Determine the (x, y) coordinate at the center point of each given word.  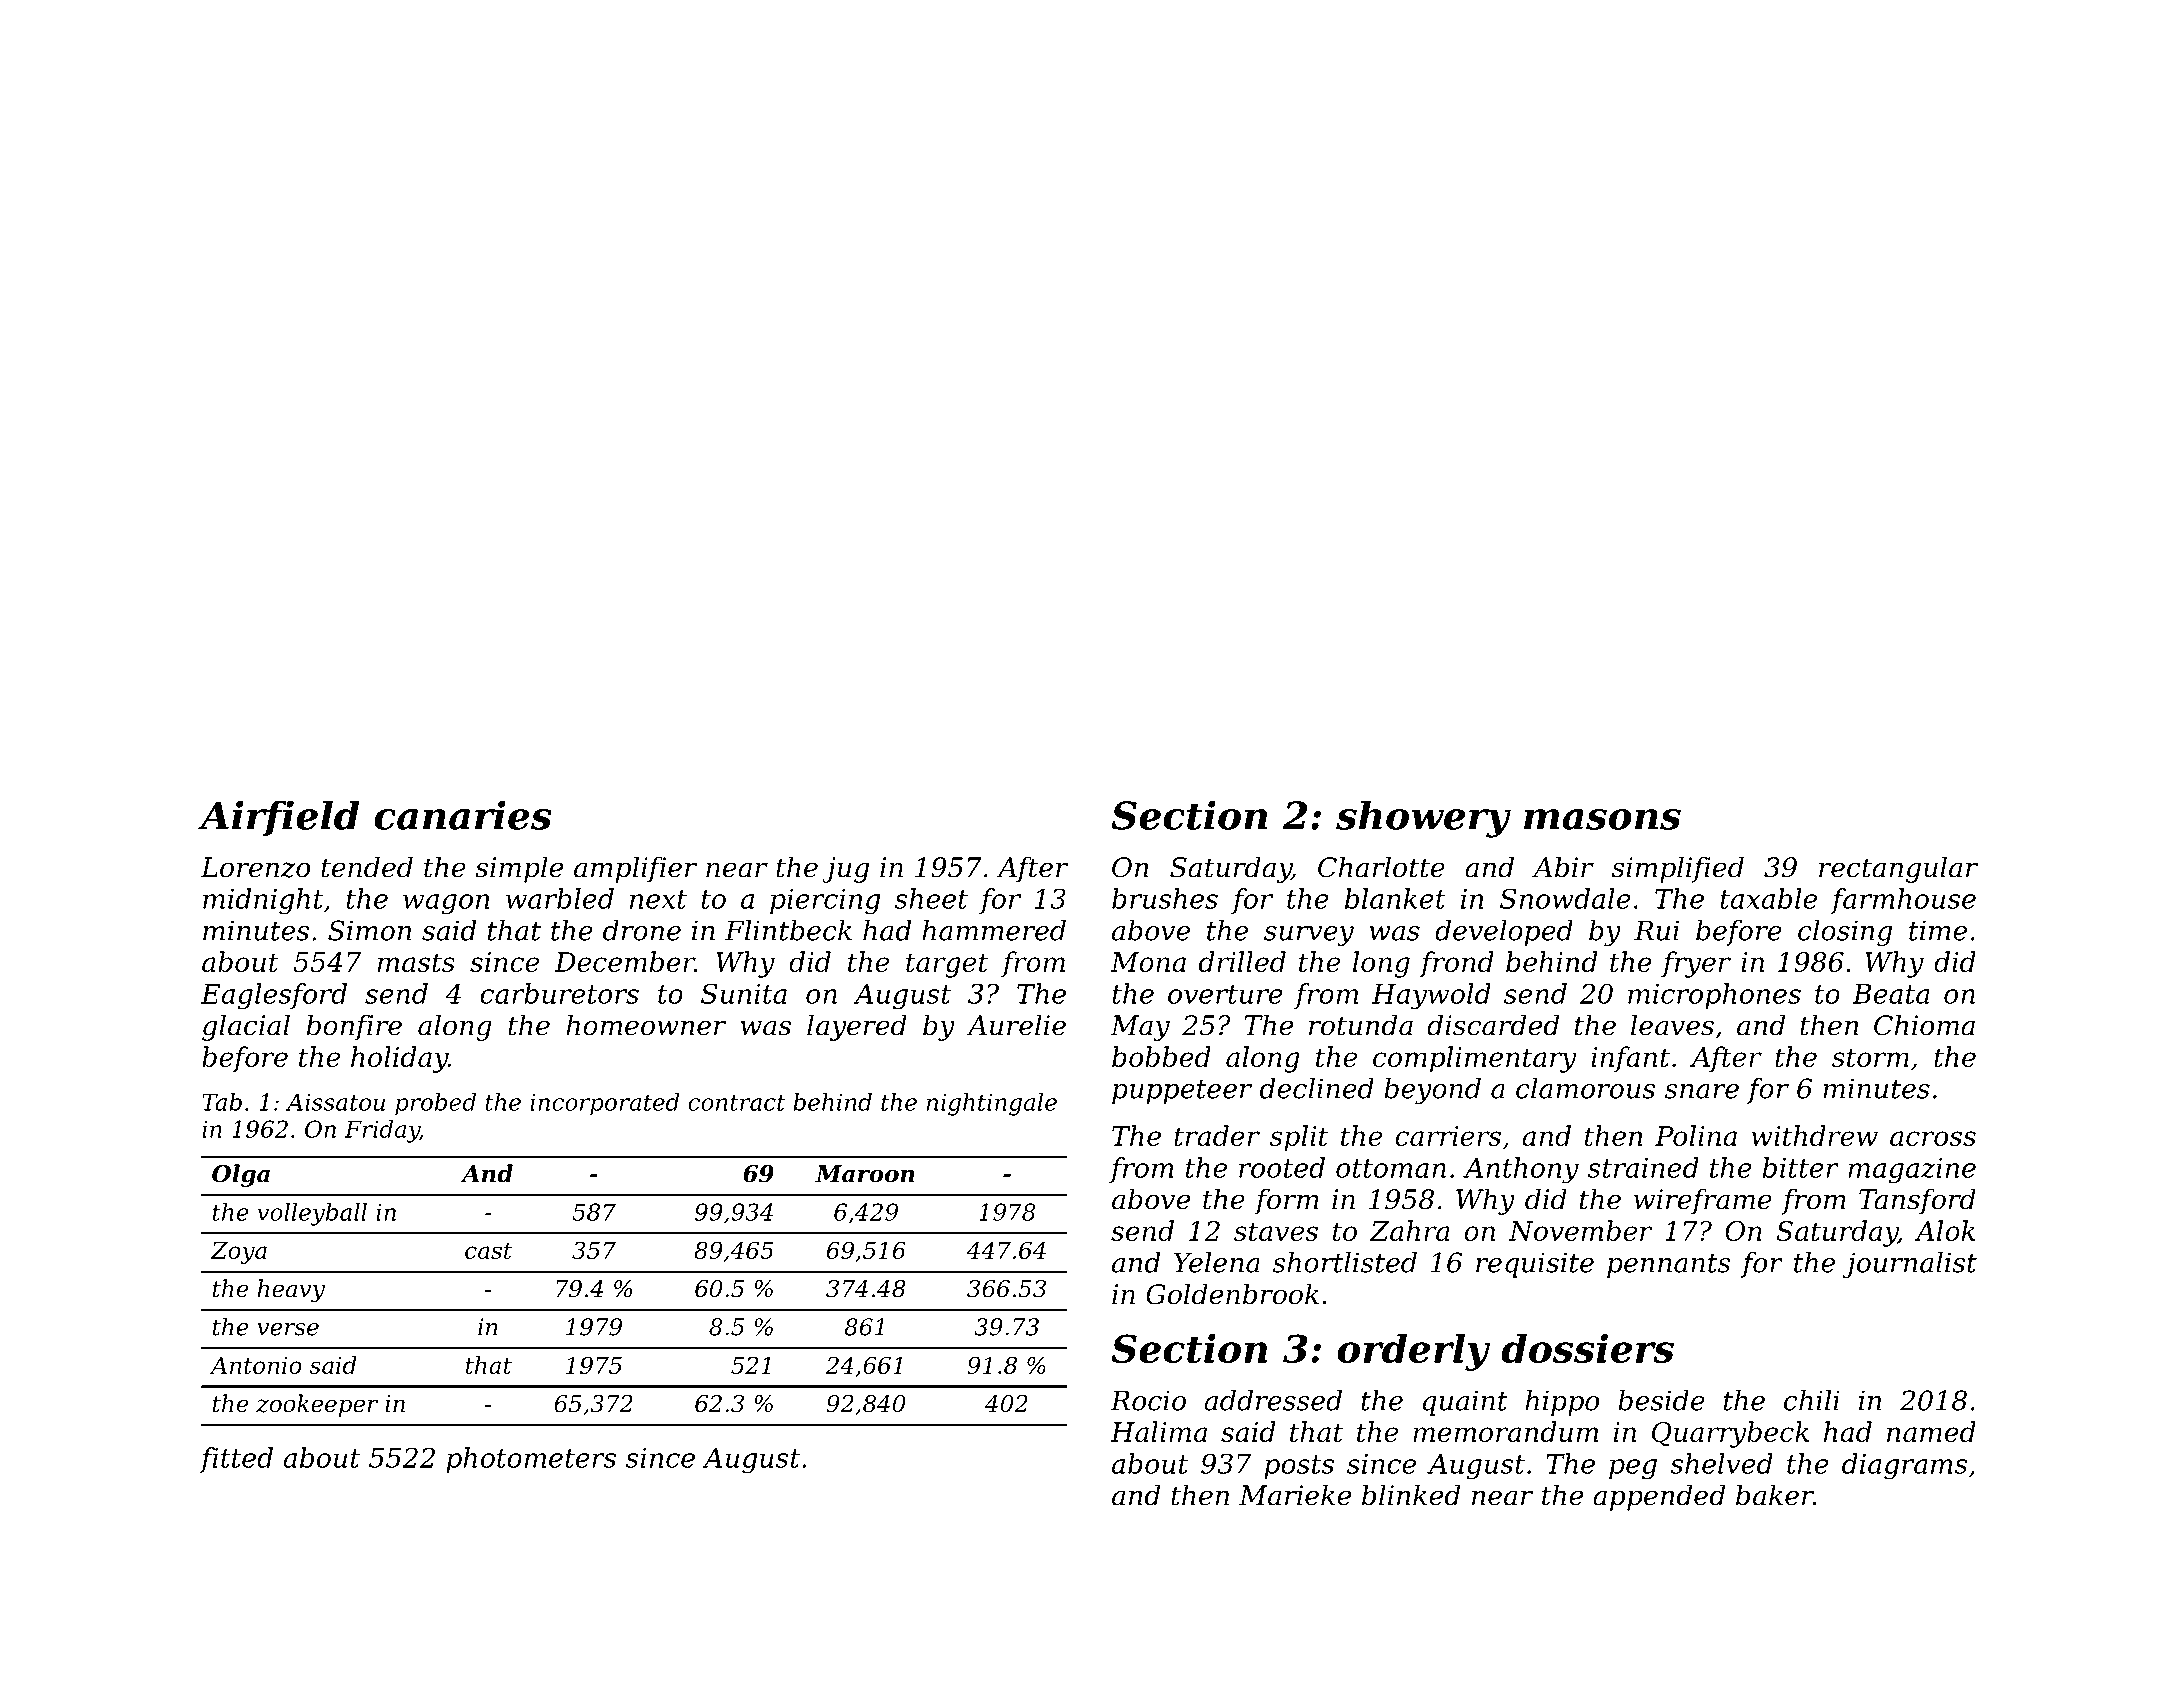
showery (1423, 819)
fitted (236, 1460)
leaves (1672, 1025)
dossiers (1587, 1348)
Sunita (744, 993)
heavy (291, 1290)
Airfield (278, 818)
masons (1602, 819)
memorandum (1505, 1431)
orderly (1413, 1352)
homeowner (646, 1025)
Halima (1158, 1431)
